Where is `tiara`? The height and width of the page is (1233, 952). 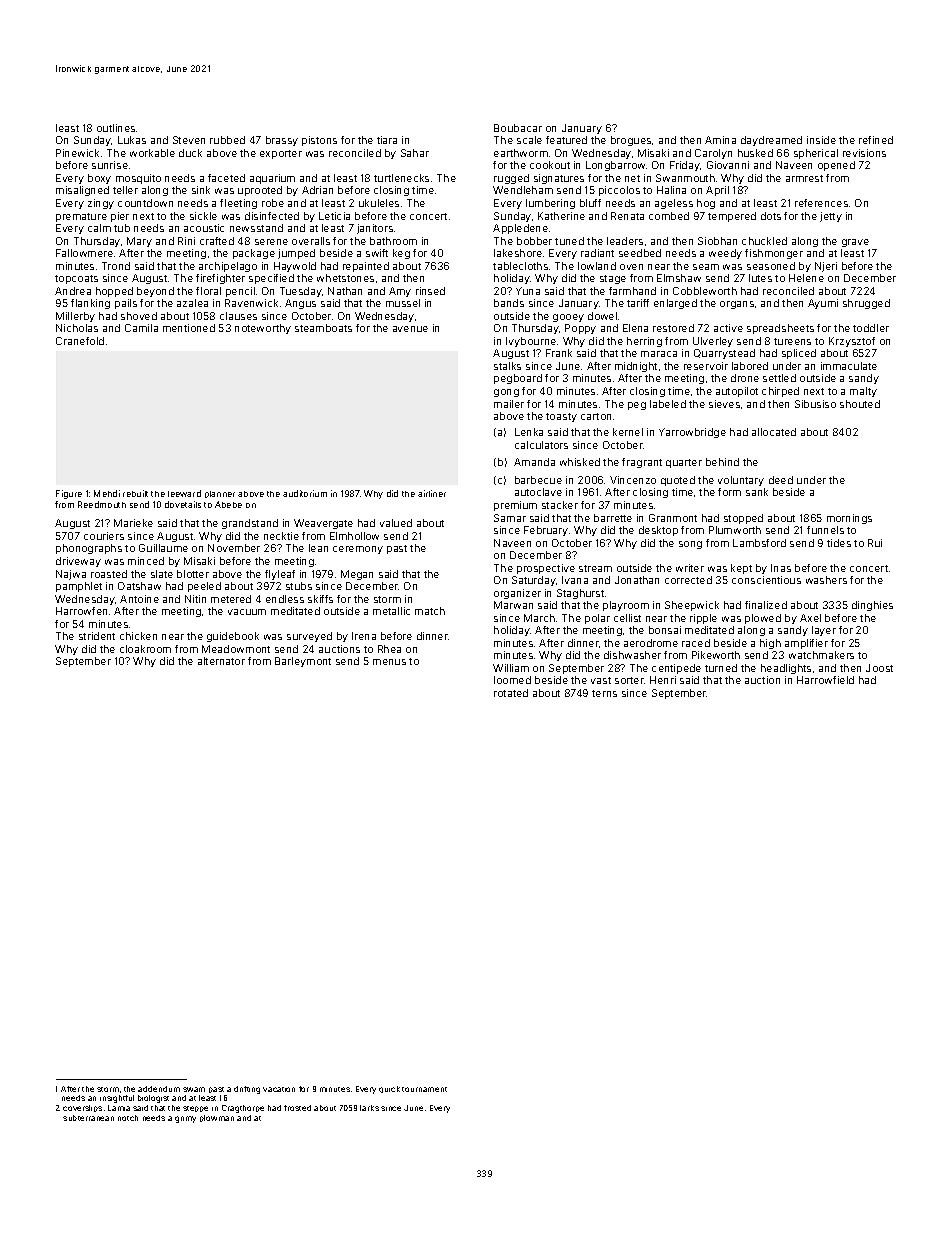
tiara is located at coordinates (387, 140).
